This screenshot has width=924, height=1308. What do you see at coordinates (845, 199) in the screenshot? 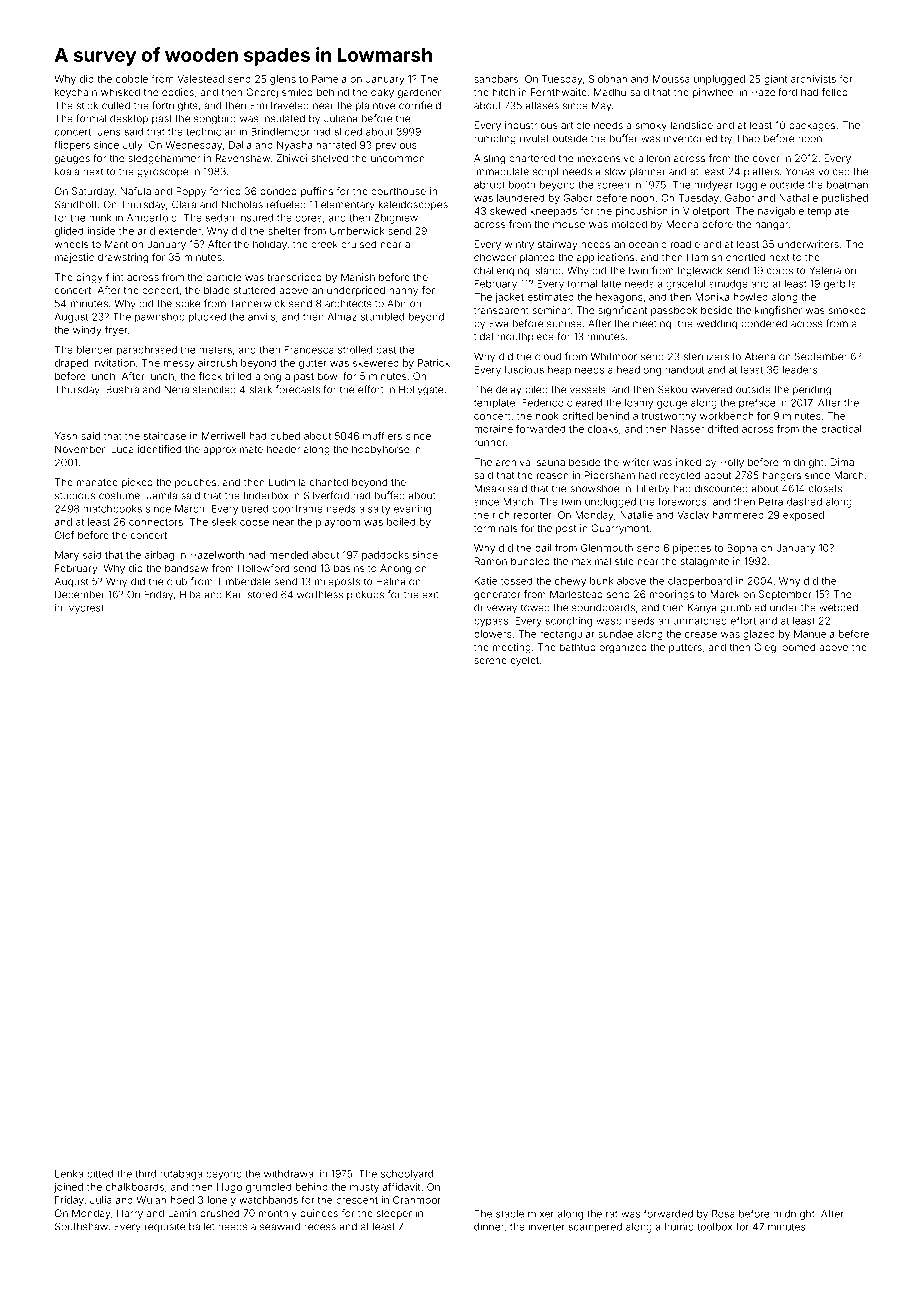
I see `published` at bounding box center [845, 199].
